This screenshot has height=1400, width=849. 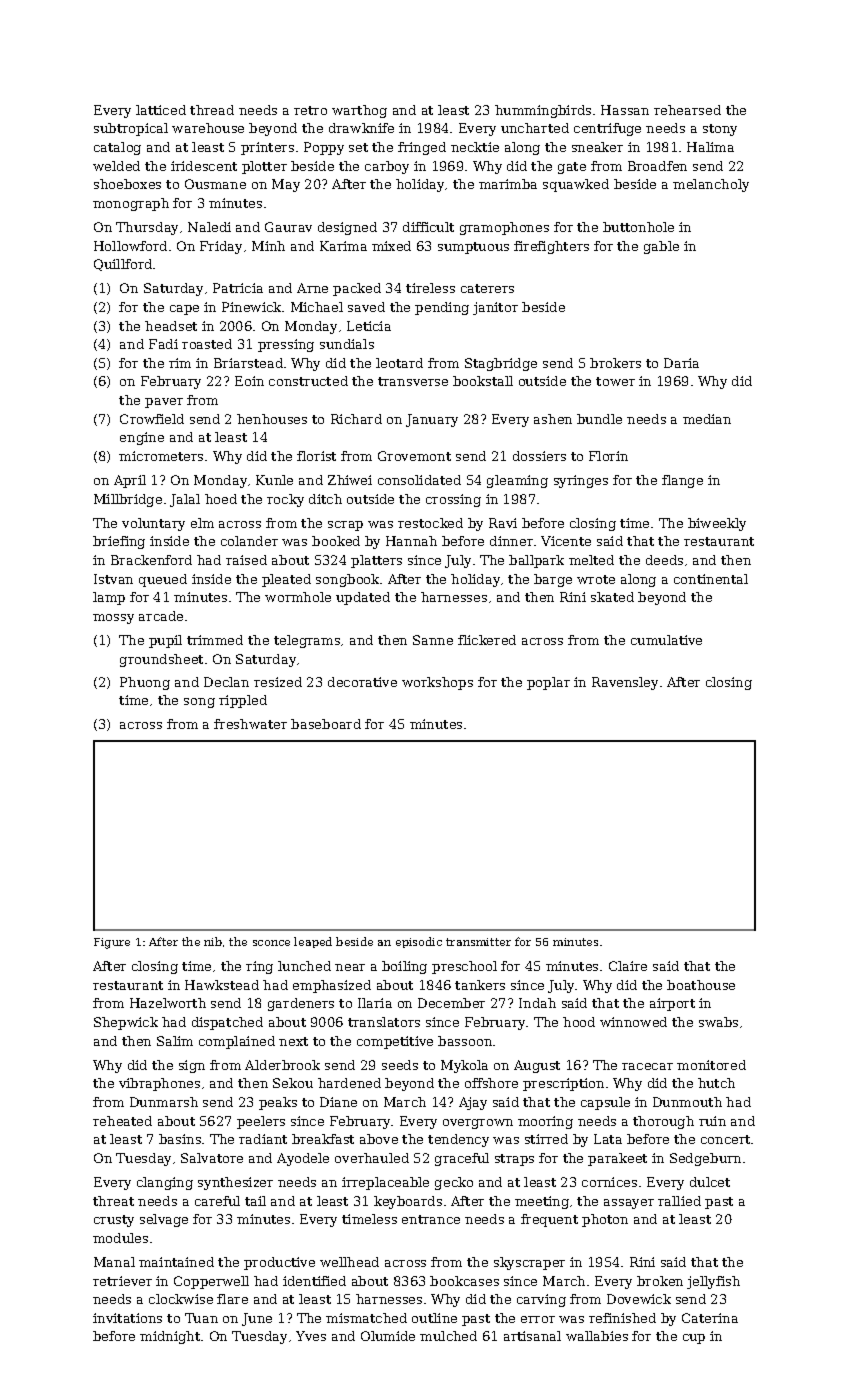 I want to click on midnight, so click(x=170, y=1337).
